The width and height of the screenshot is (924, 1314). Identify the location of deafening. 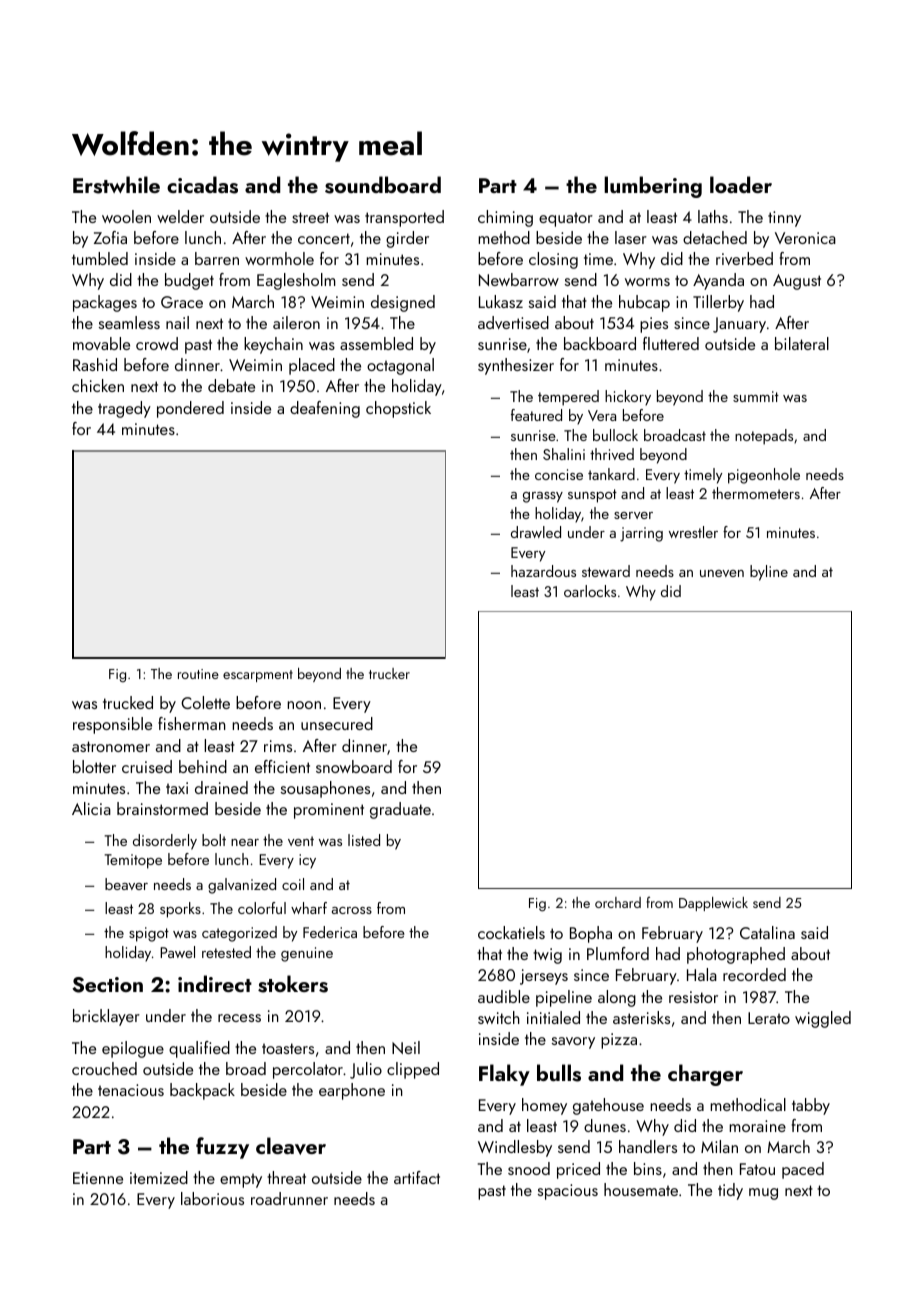
(325, 409).
